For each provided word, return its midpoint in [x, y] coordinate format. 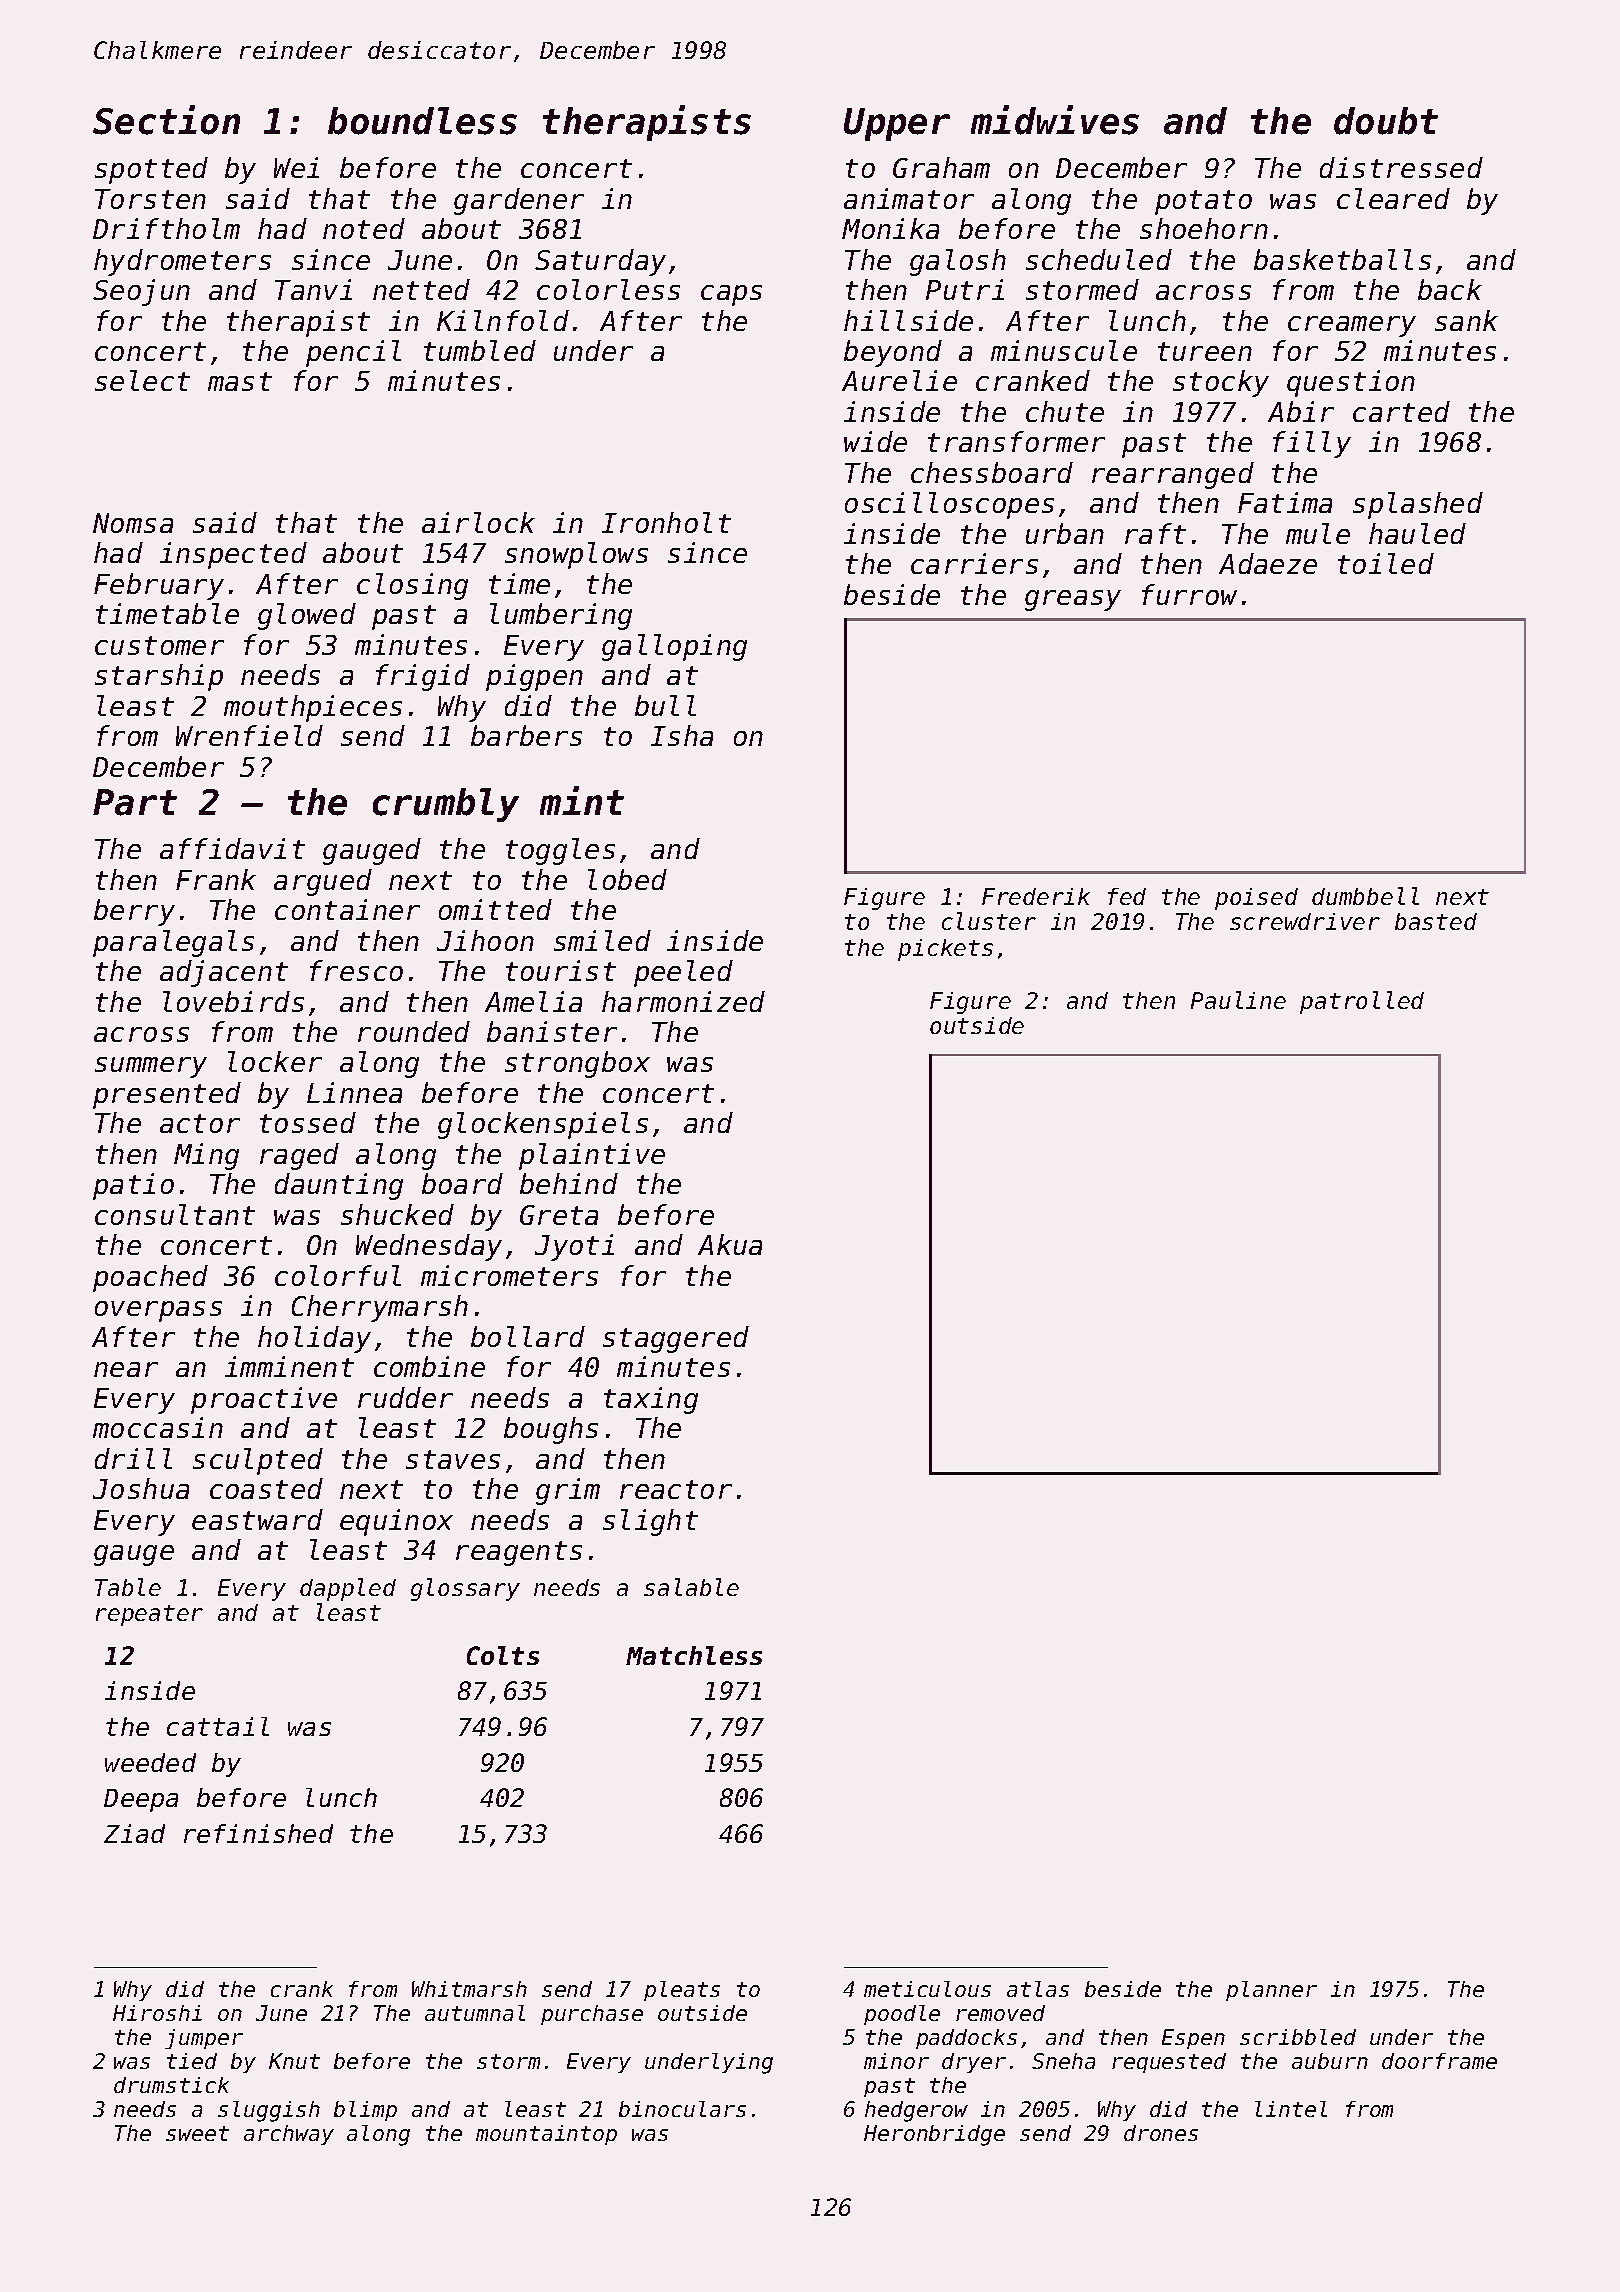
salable [691, 1587]
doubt [1386, 121]
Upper [897, 124]
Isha [682, 735]
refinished [258, 1833]
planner [1271, 1991]
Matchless [694, 1655]
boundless [422, 121]
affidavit [232, 848]
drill [133, 1458]
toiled [1386, 563]
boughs [551, 1430]
